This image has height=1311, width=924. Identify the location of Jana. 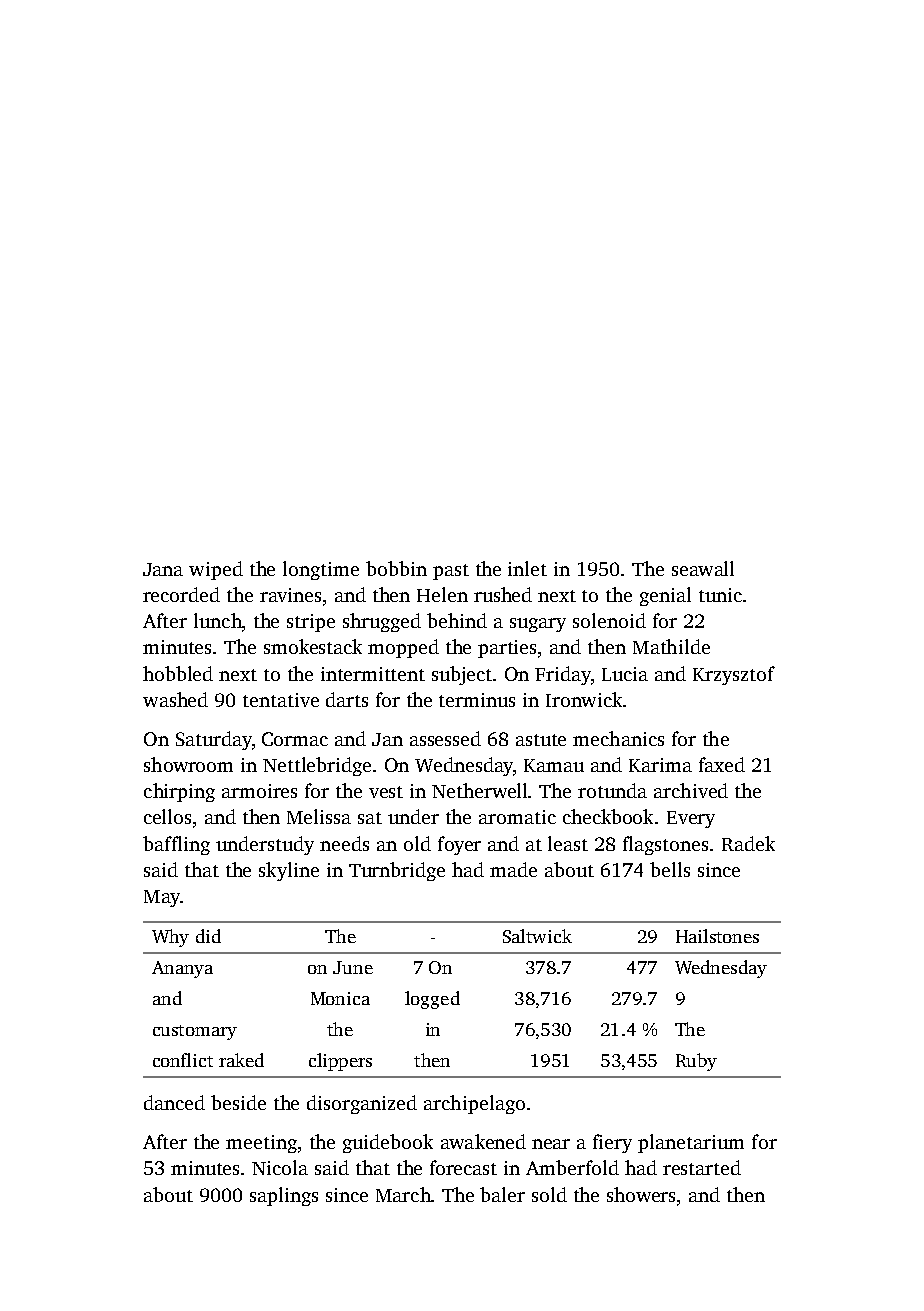
(163, 569).
